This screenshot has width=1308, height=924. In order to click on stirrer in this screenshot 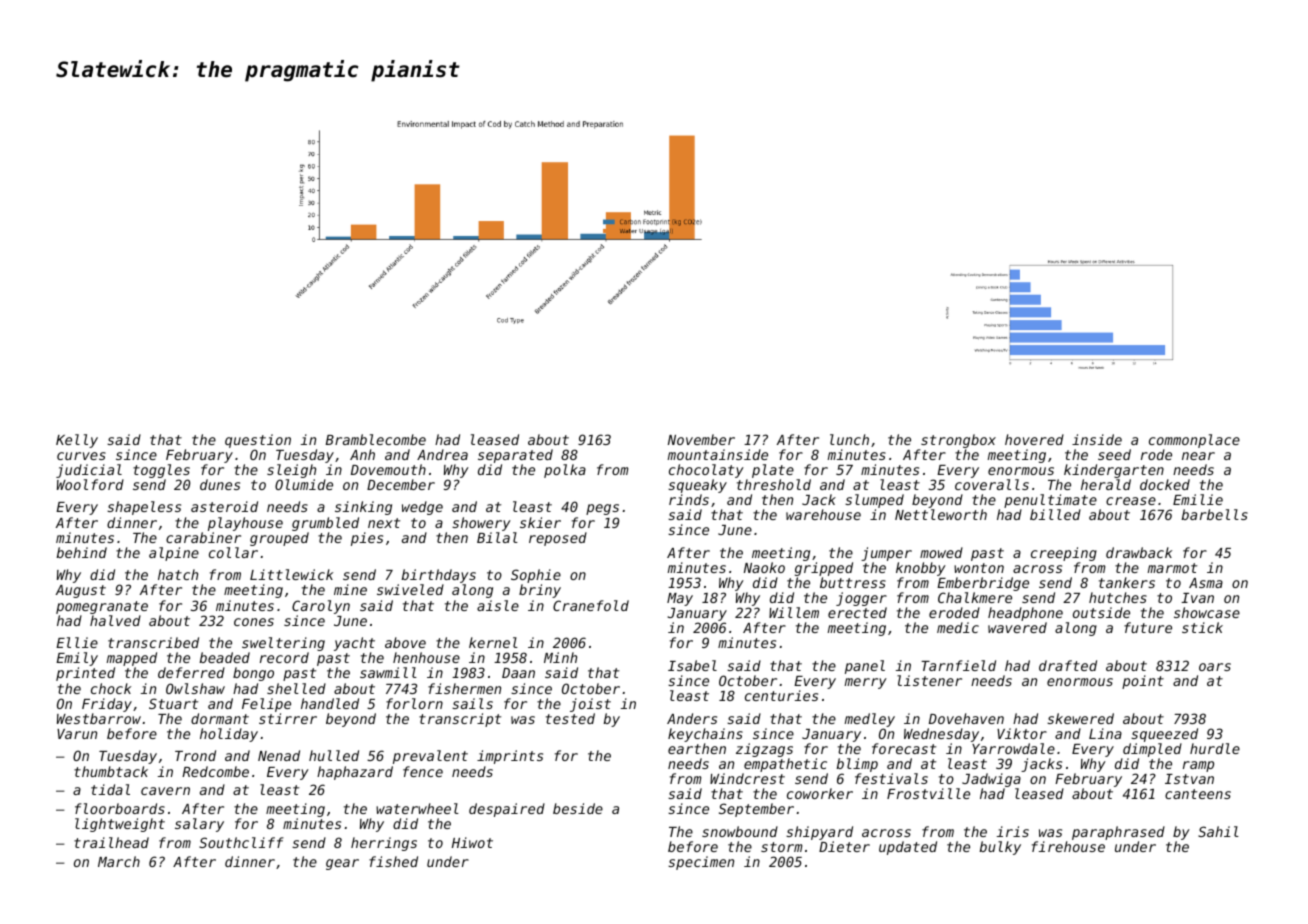, I will do `click(288, 718)`.
